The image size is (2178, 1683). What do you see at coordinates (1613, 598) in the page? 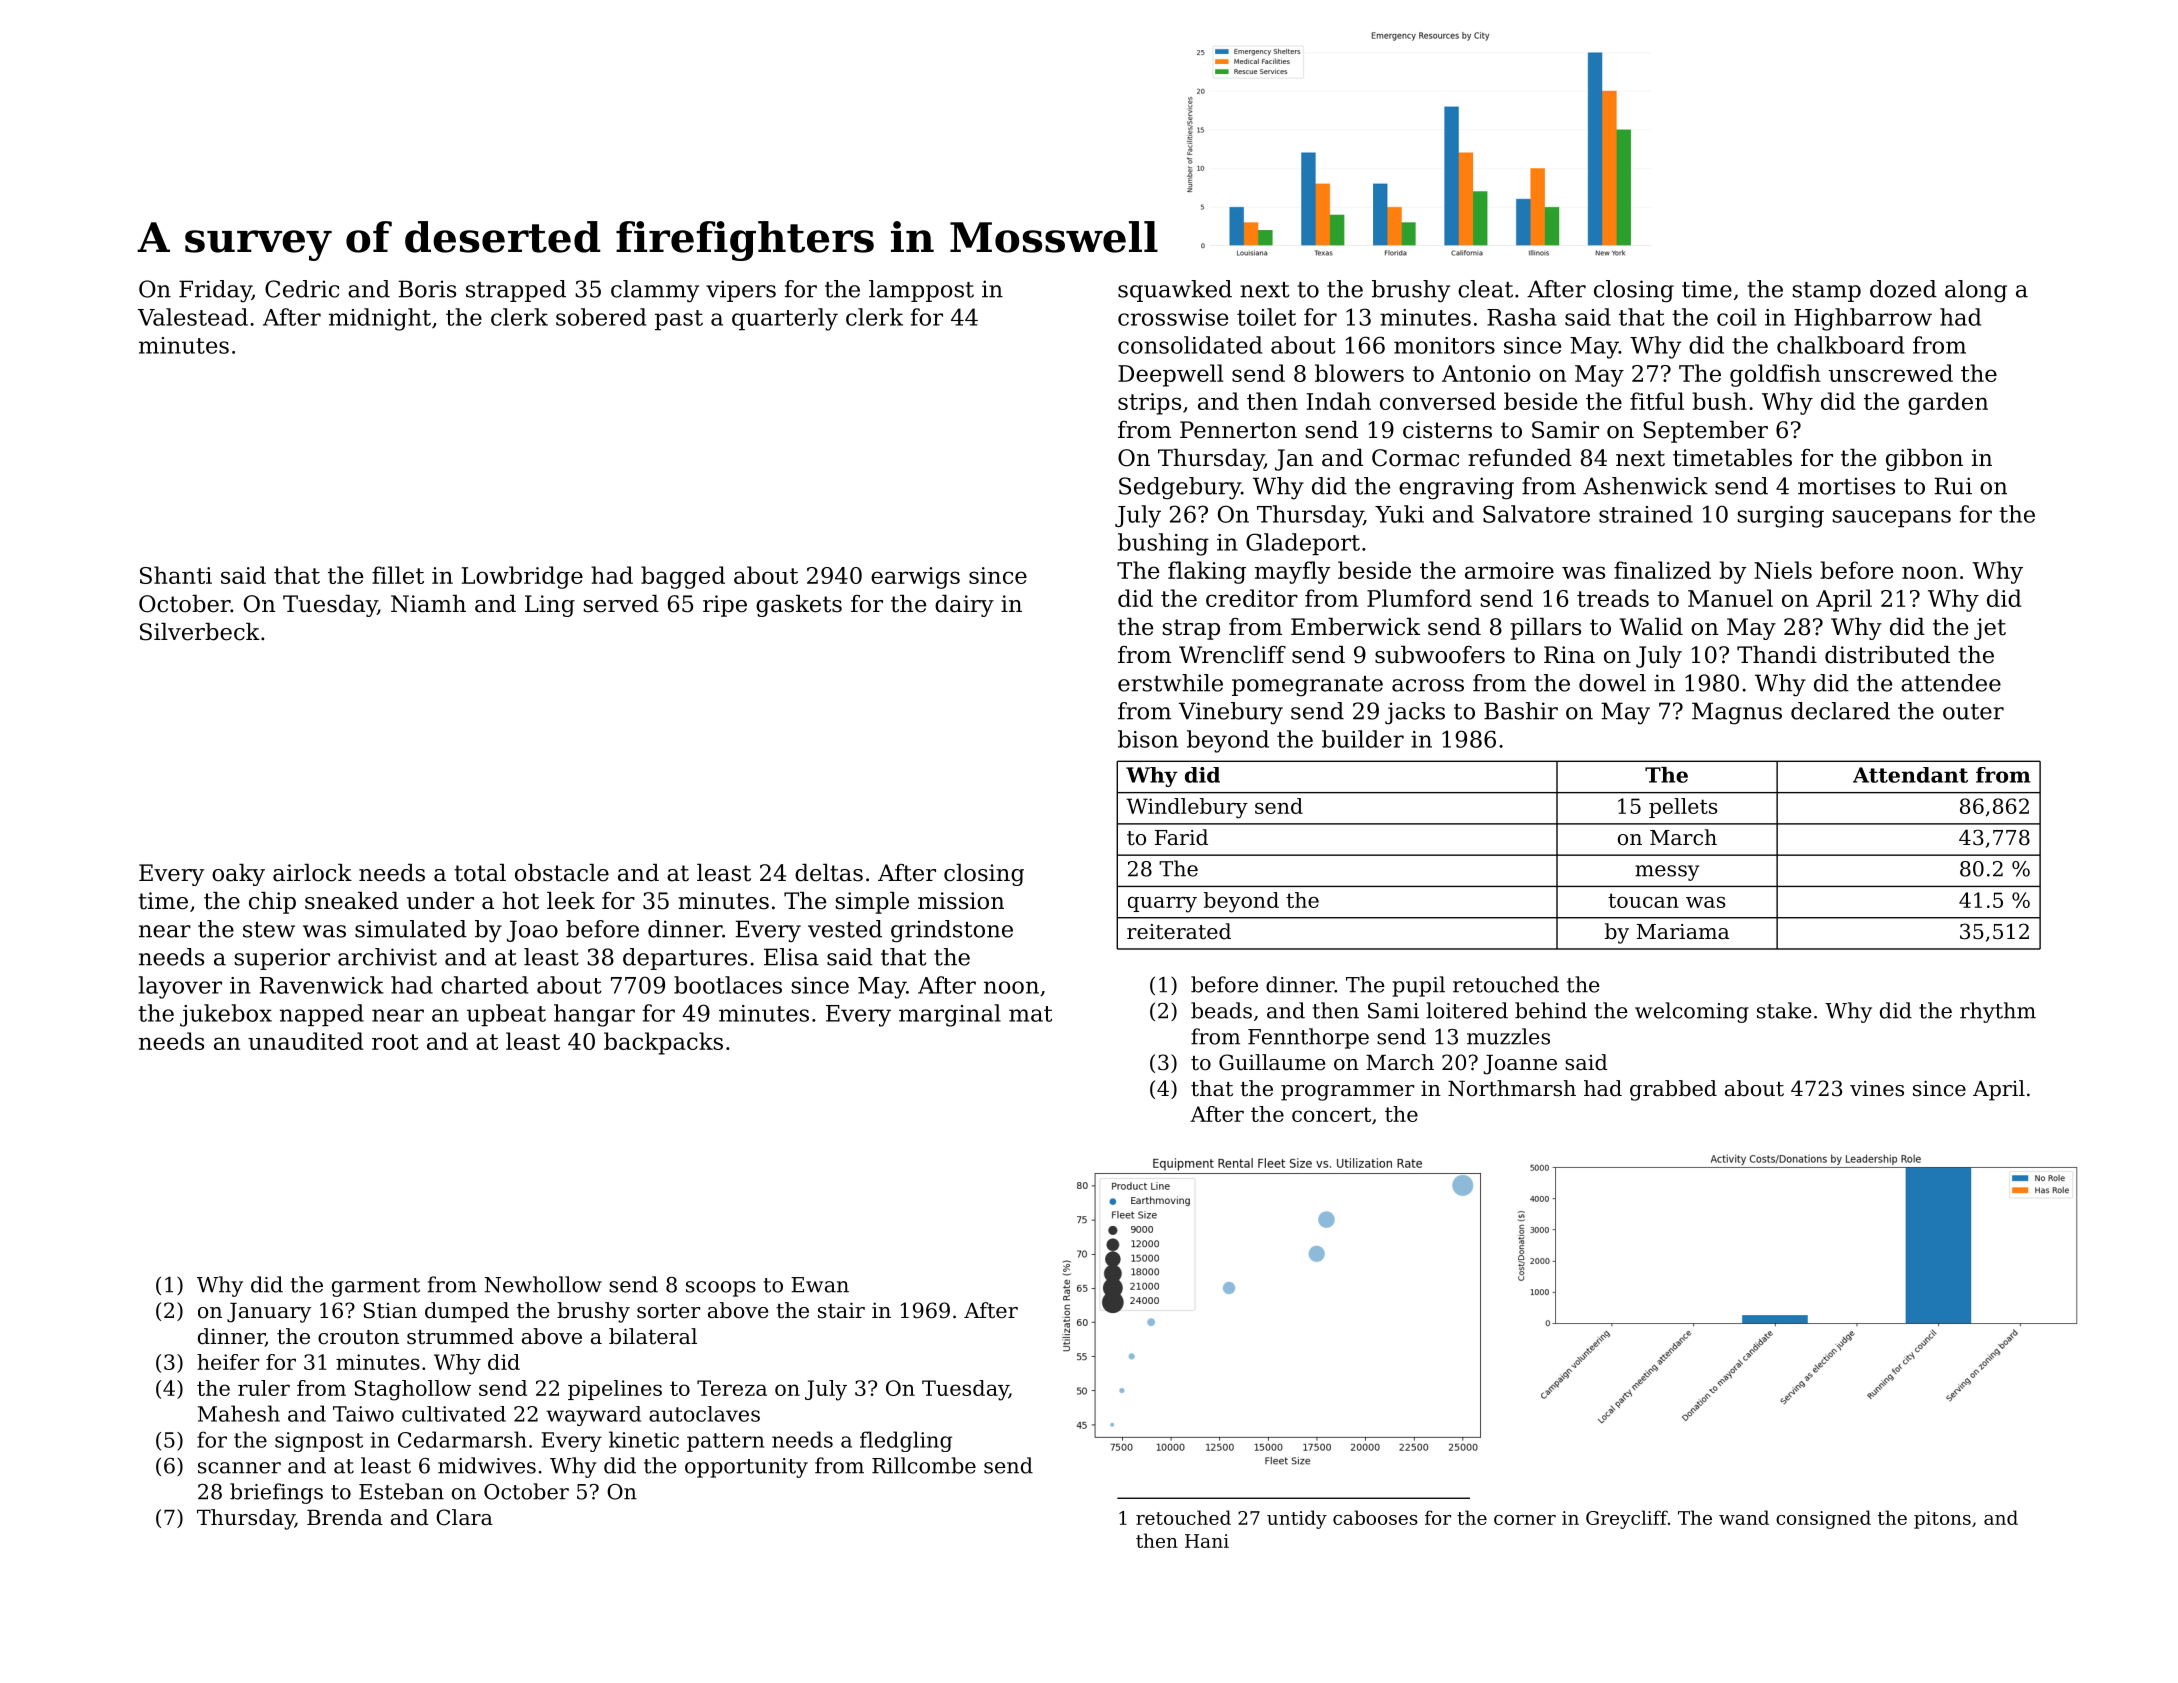
I see `treads` at bounding box center [1613, 598].
